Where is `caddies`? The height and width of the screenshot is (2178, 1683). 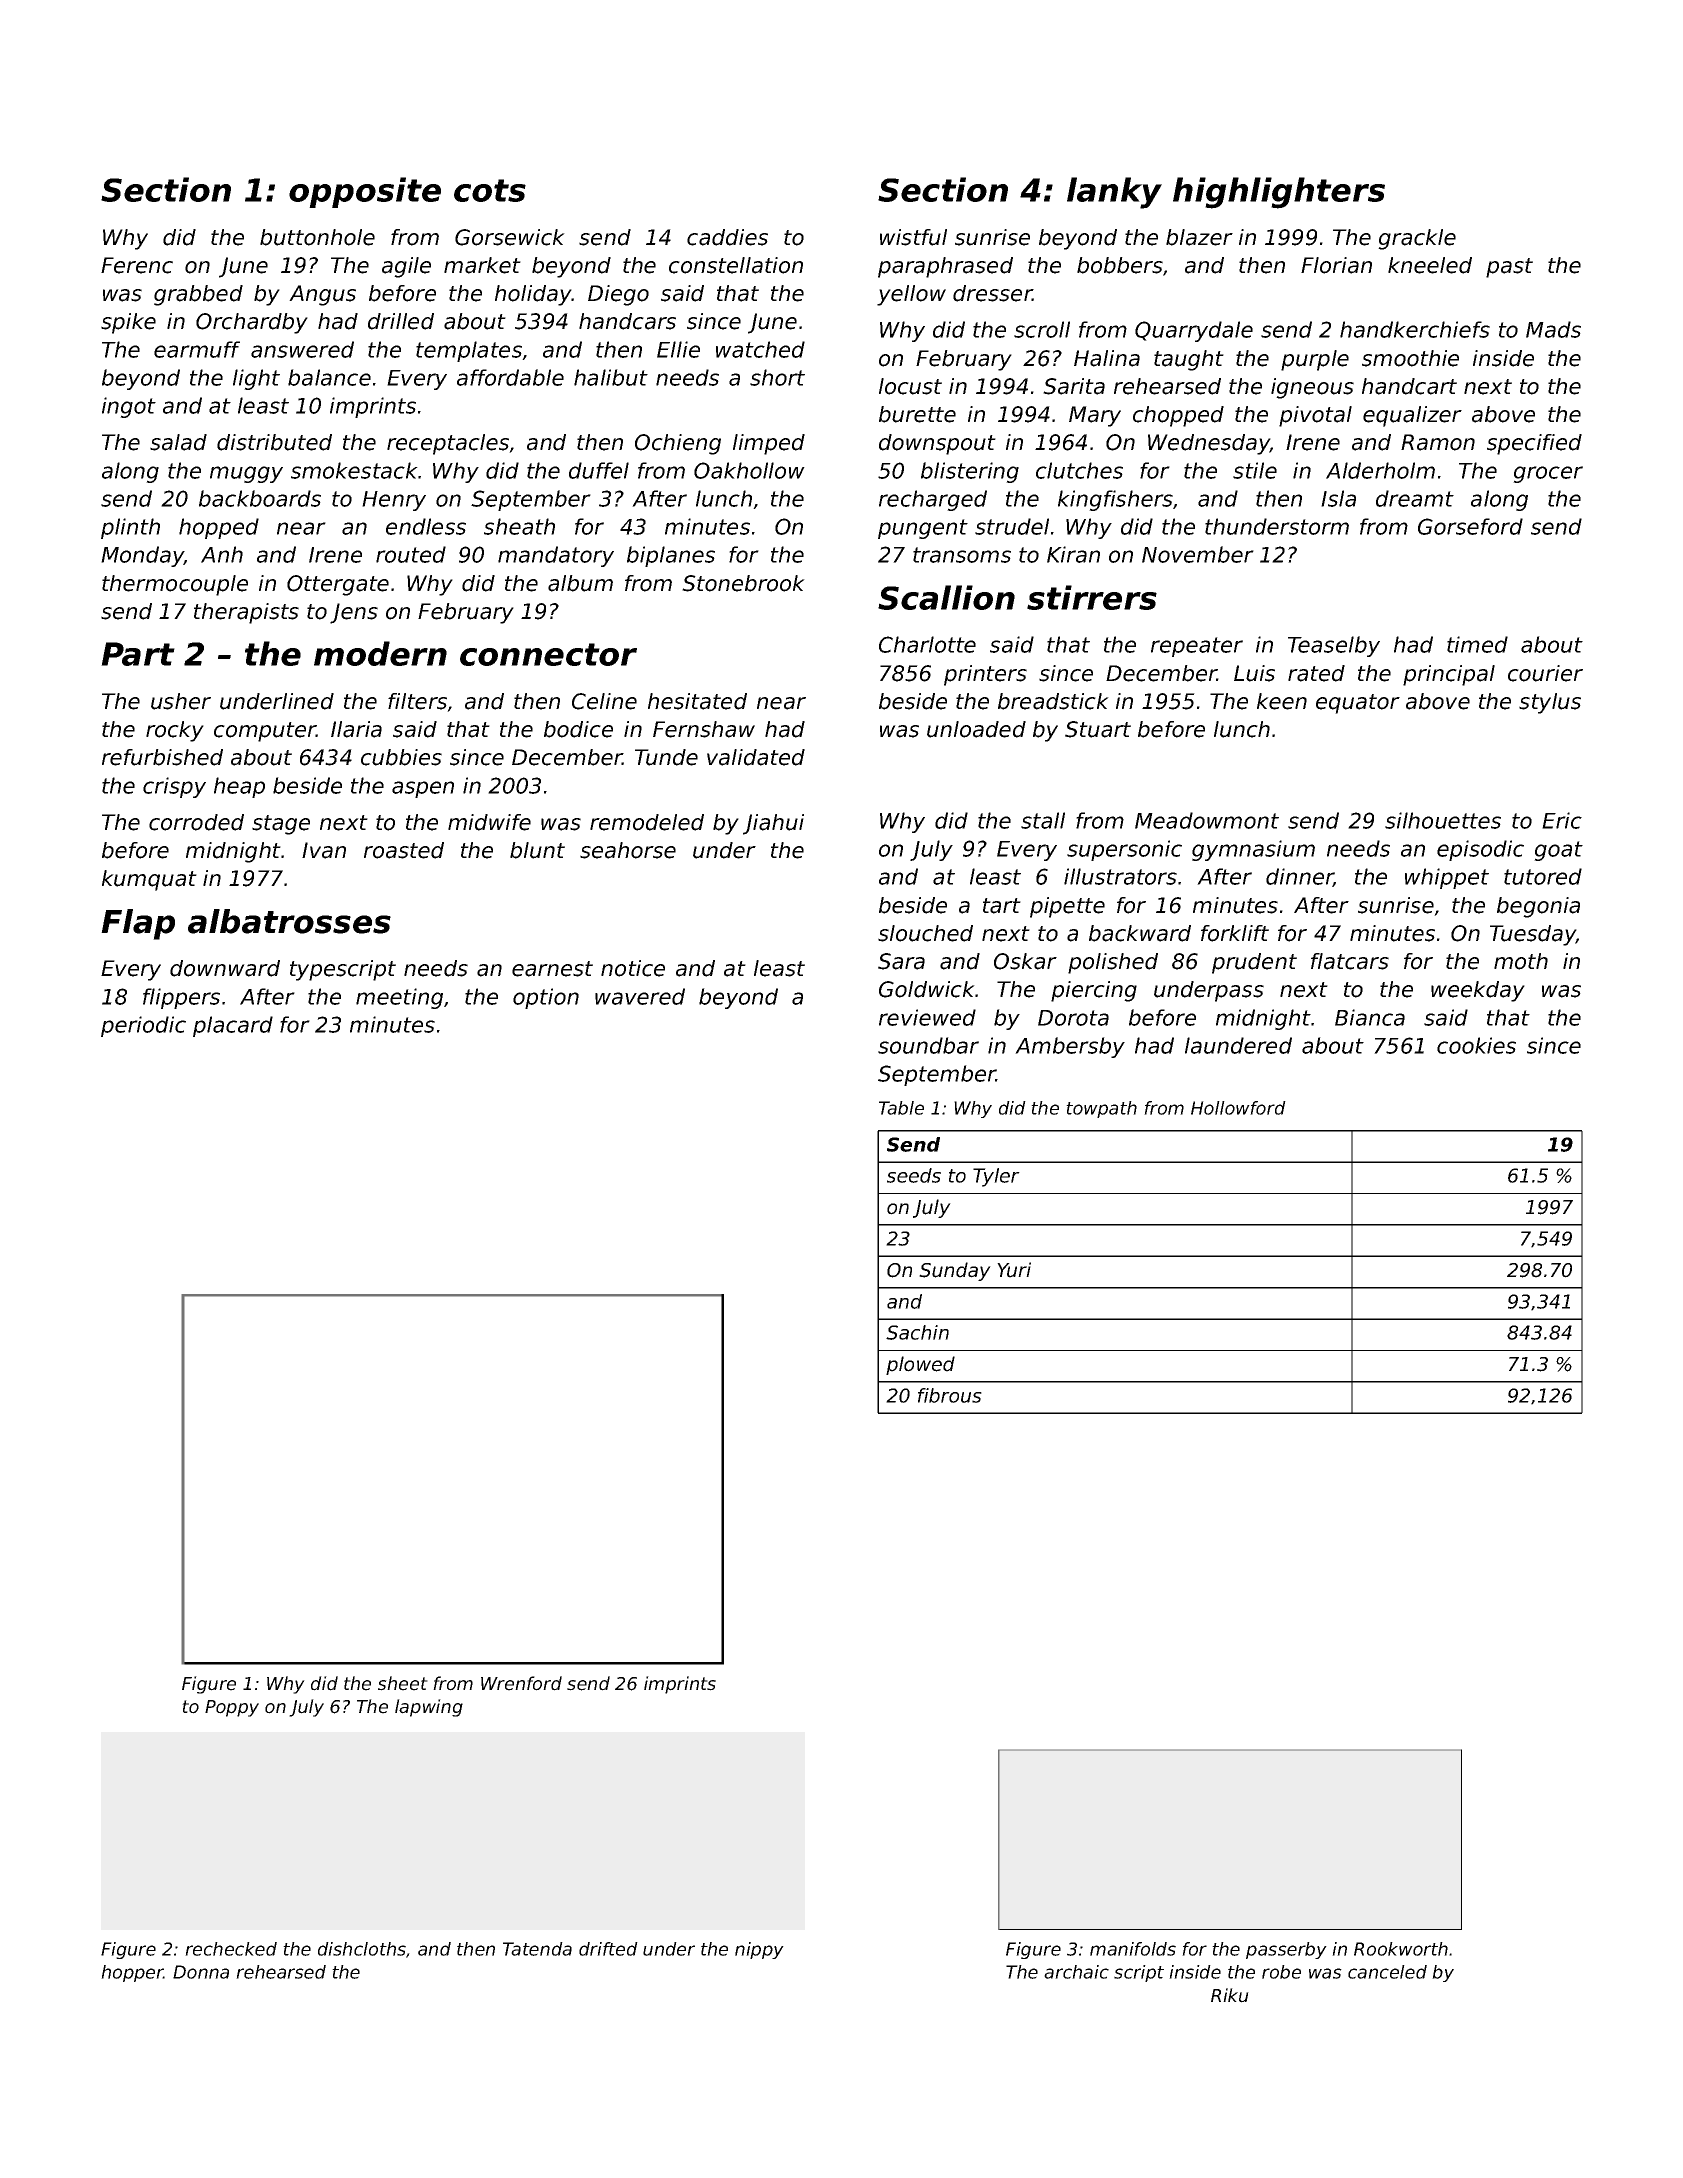 caddies is located at coordinates (727, 237).
